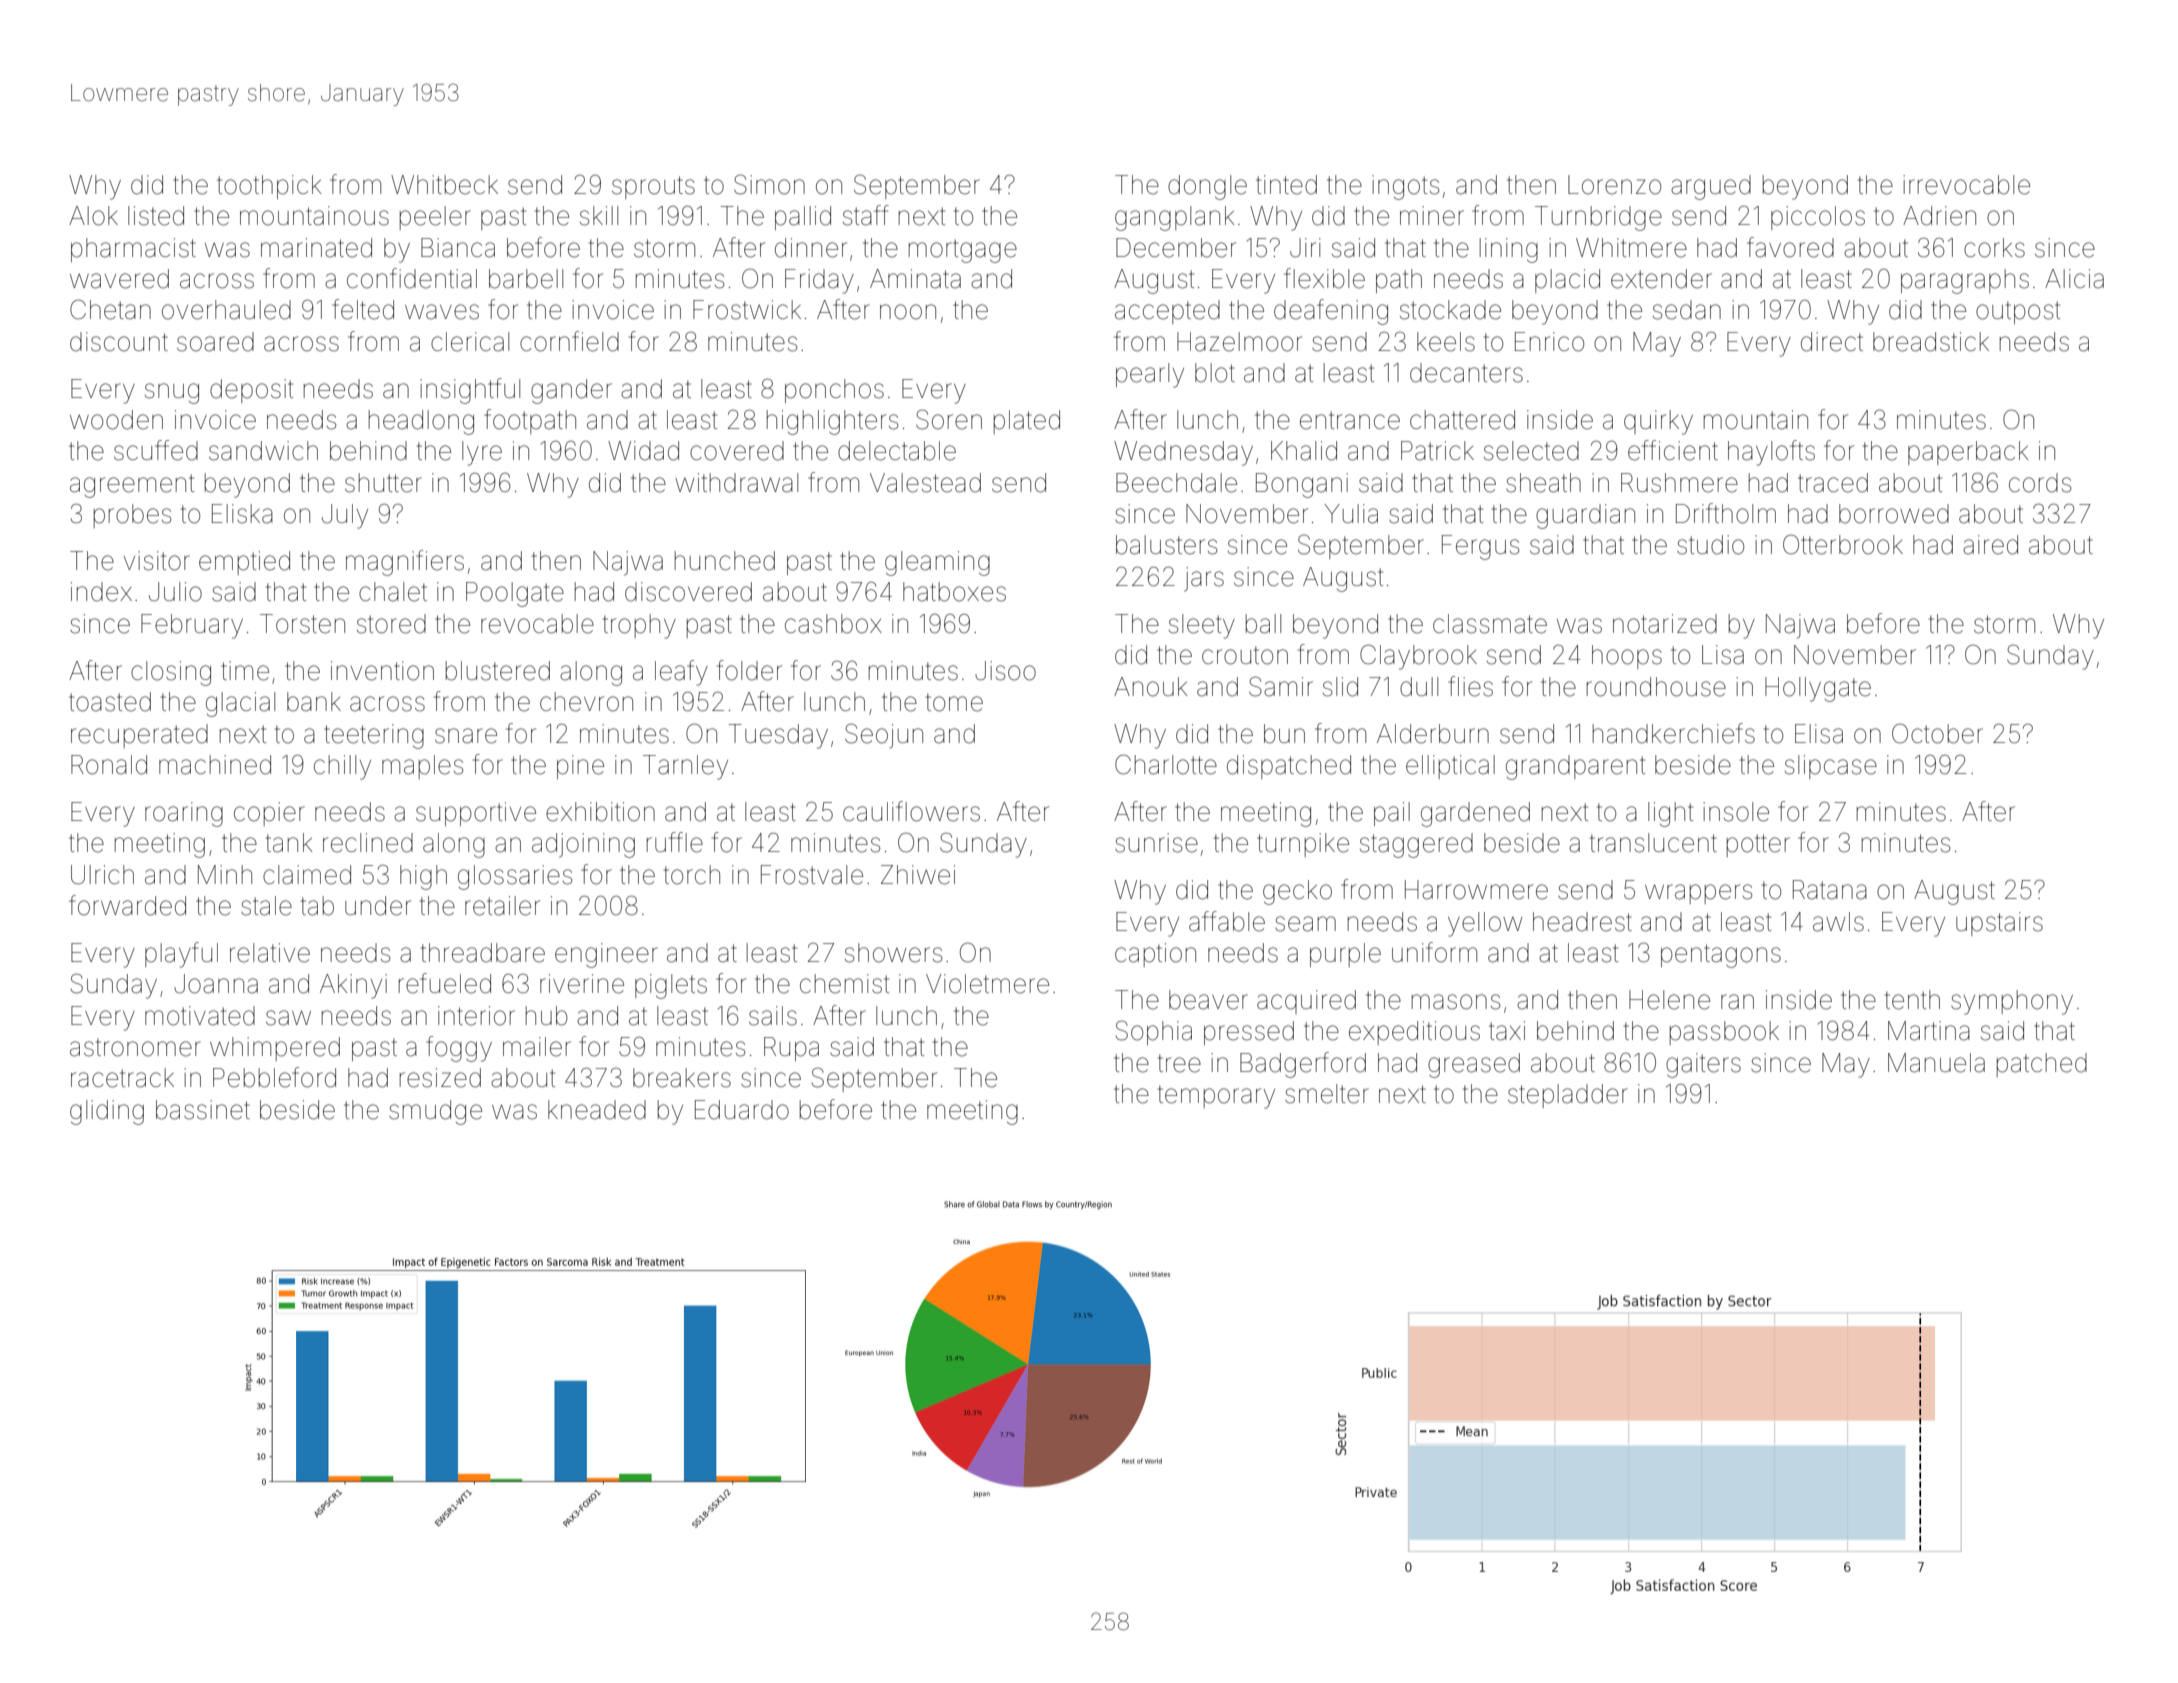 Image resolution: width=2178 pixels, height=1683 pixels. I want to click on Widad, so click(643, 451).
